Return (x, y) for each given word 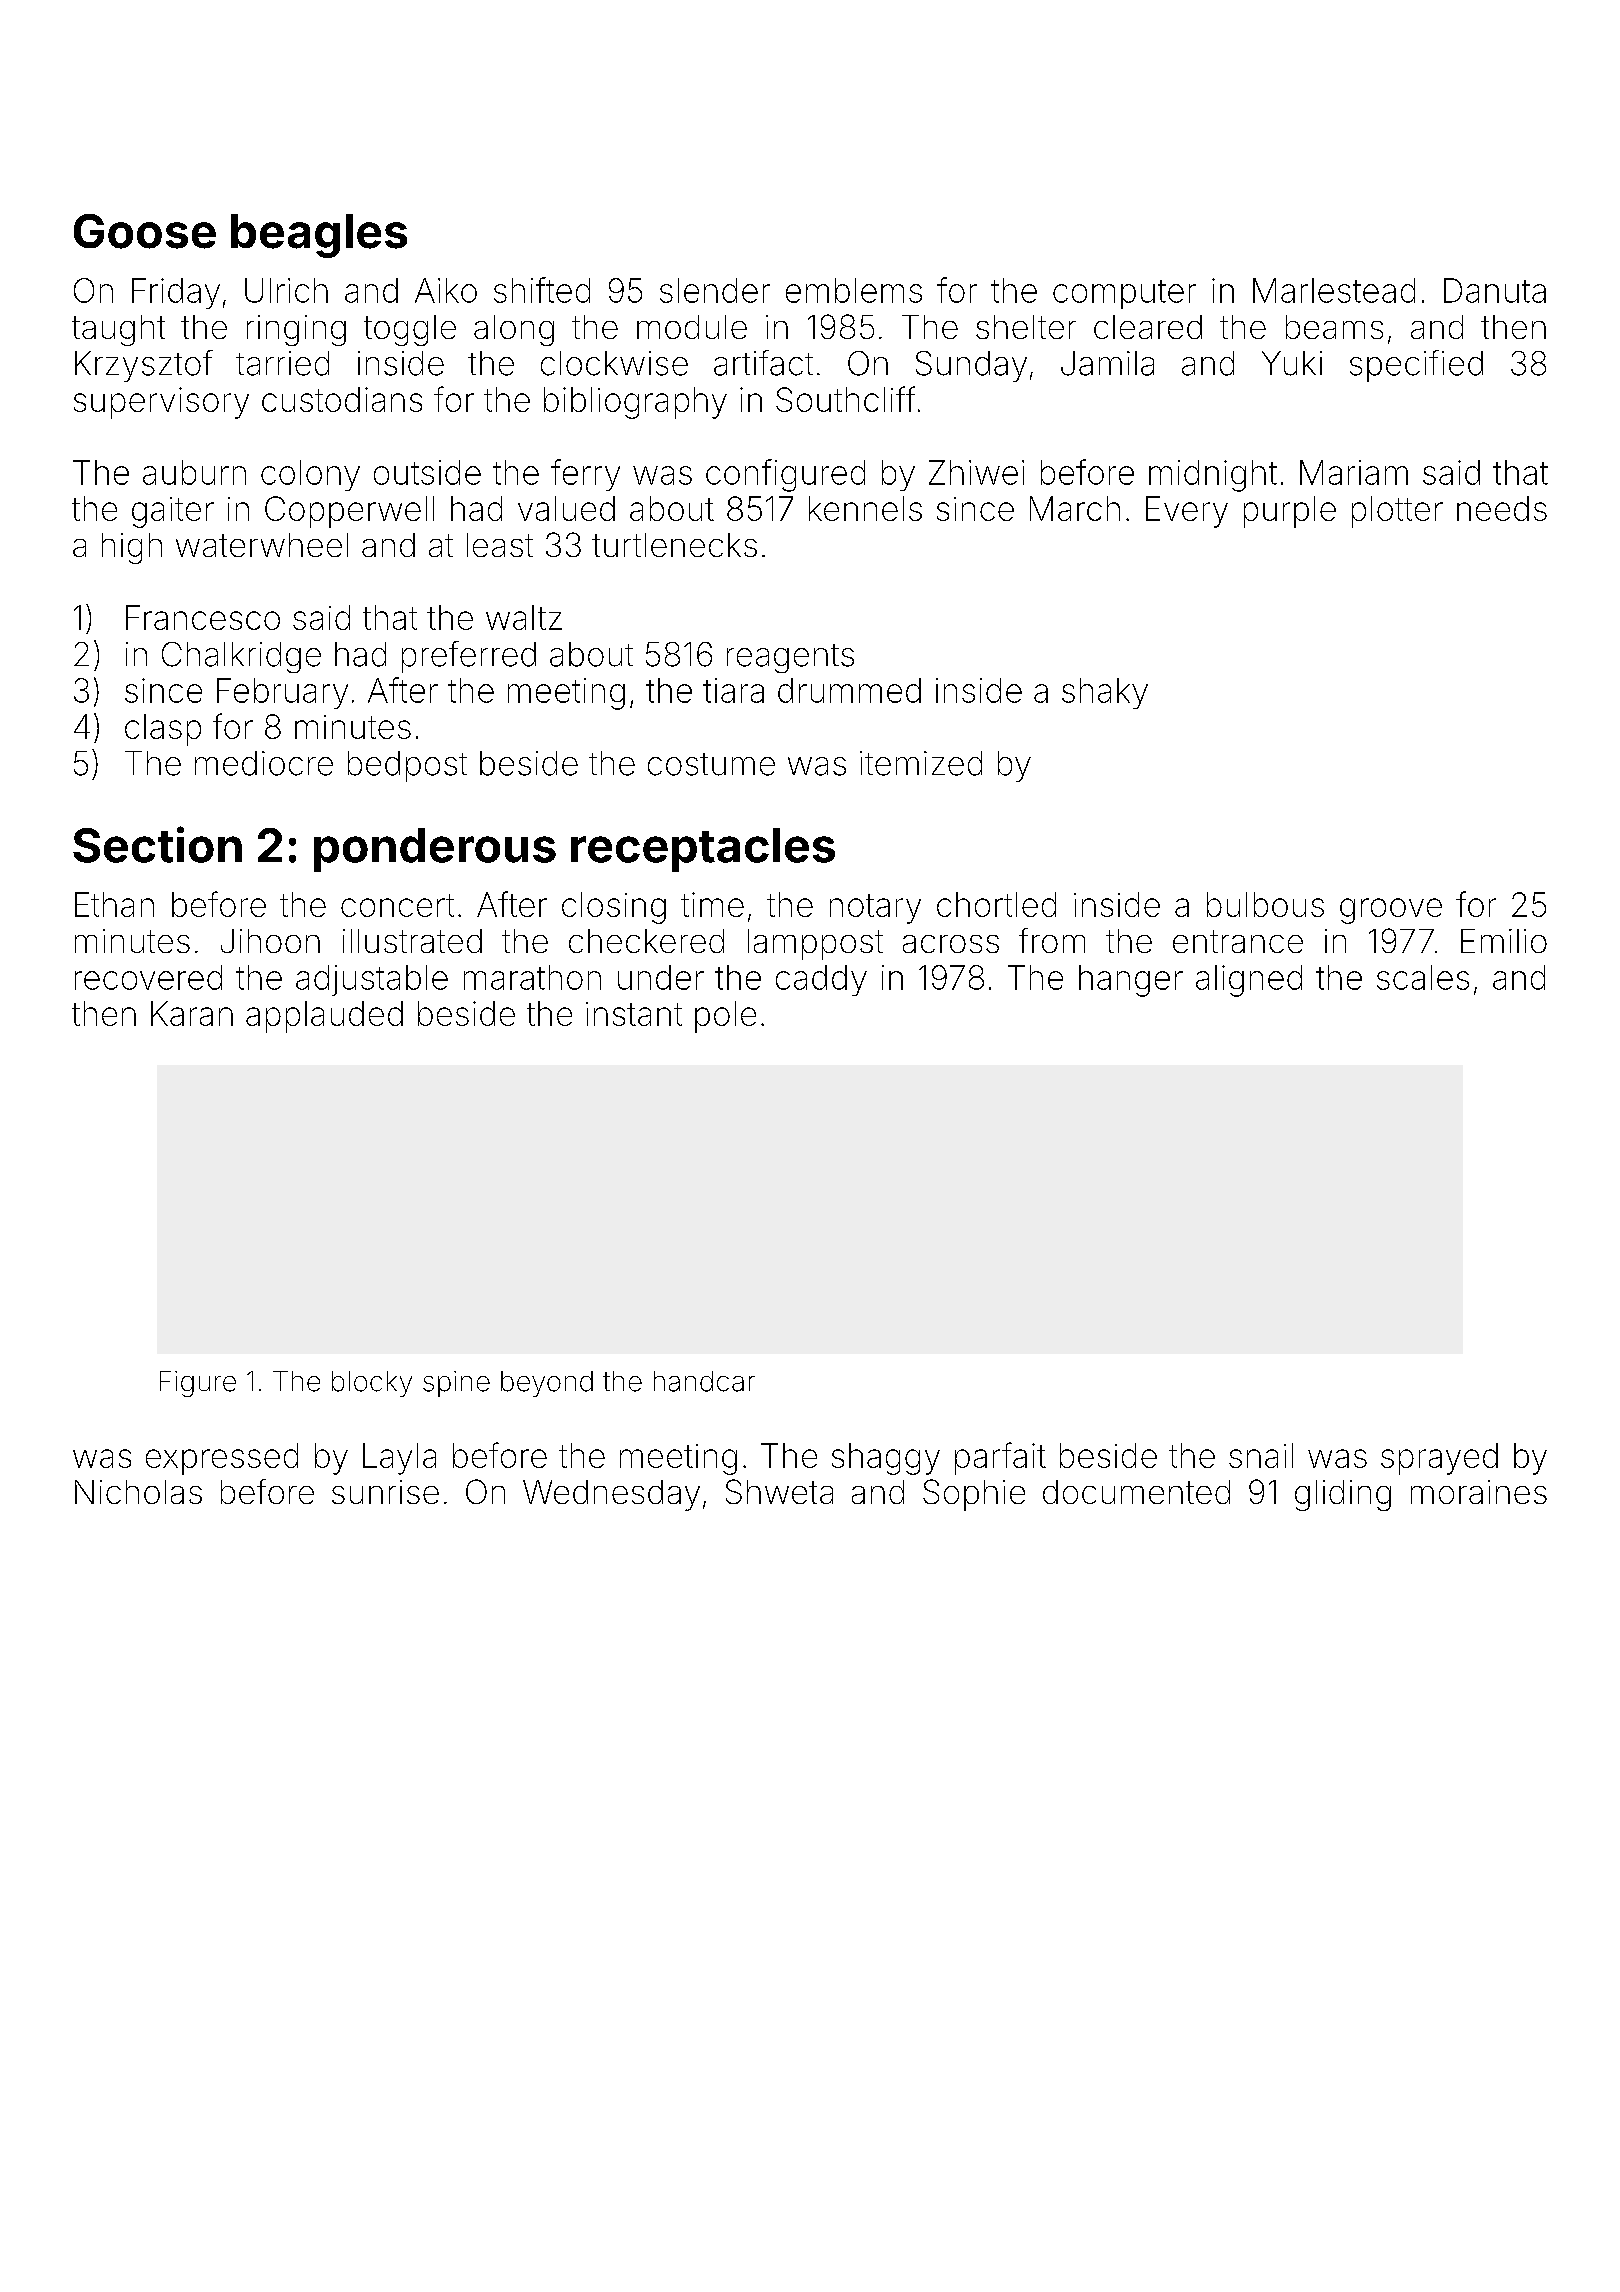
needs (1502, 508)
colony (310, 475)
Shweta (779, 1491)
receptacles (703, 850)
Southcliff (845, 399)
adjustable (372, 980)
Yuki (1292, 363)
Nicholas (138, 1492)
